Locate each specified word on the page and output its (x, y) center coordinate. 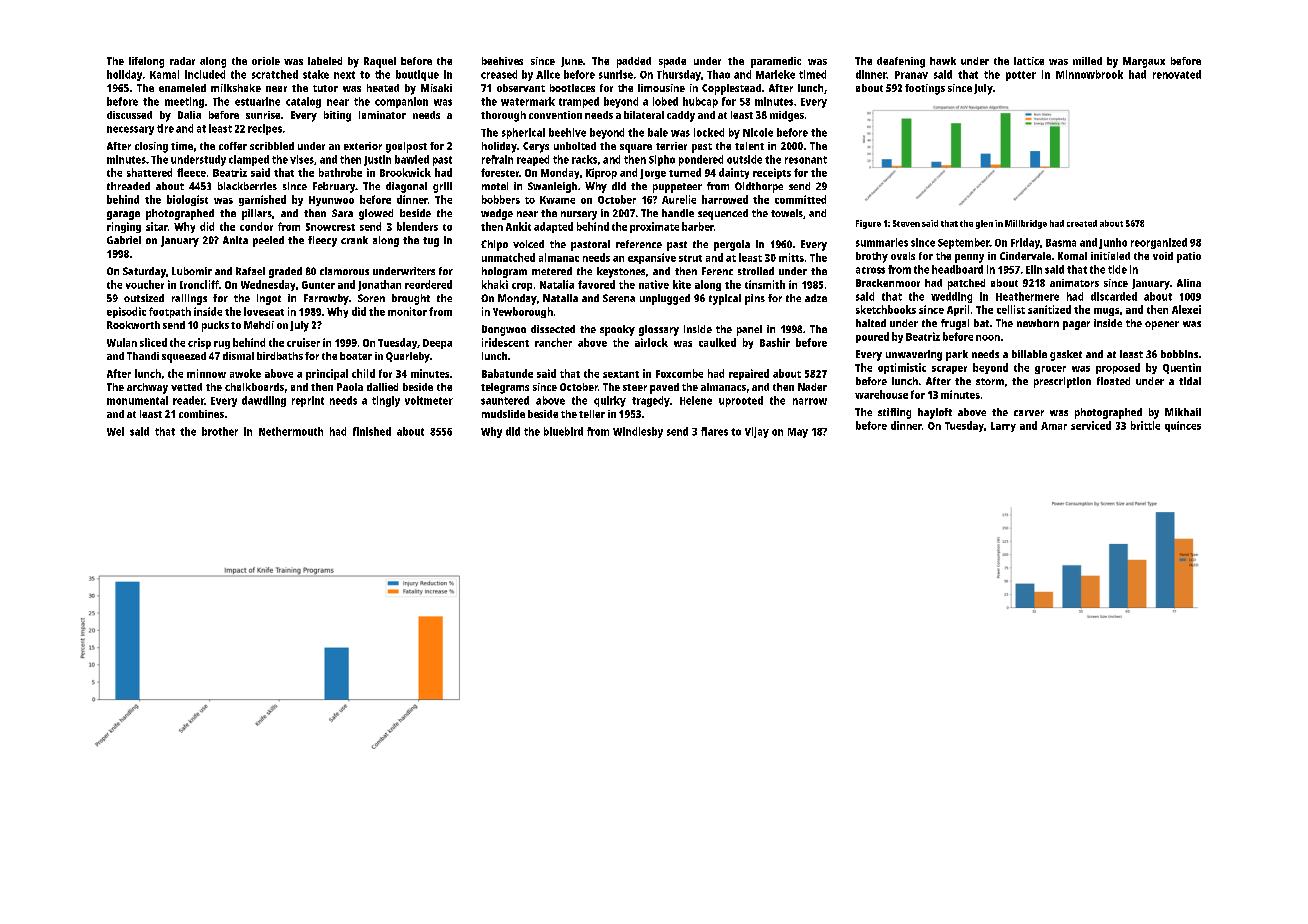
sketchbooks (886, 309)
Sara (342, 213)
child (363, 373)
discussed (129, 115)
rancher (553, 342)
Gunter (318, 285)
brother (220, 431)
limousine (661, 88)
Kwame (557, 200)
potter (1021, 76)
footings (925, 89)
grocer (1050, 370)
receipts (772, 173)
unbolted (575, 146)
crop (522, 287)
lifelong (146, 62)
